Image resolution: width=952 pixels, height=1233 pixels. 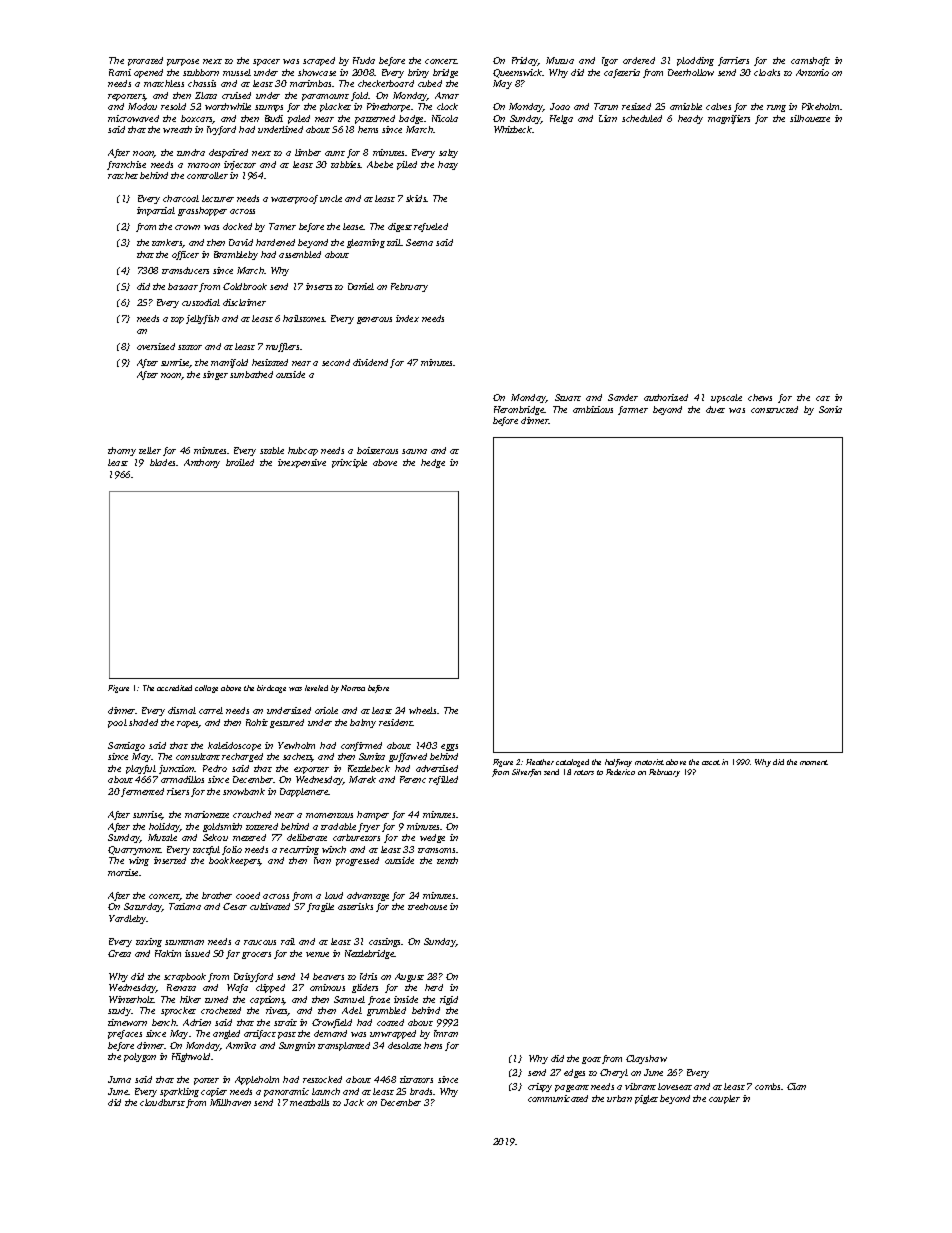 I want to click on Sonia, so click(x=830, y=409).
